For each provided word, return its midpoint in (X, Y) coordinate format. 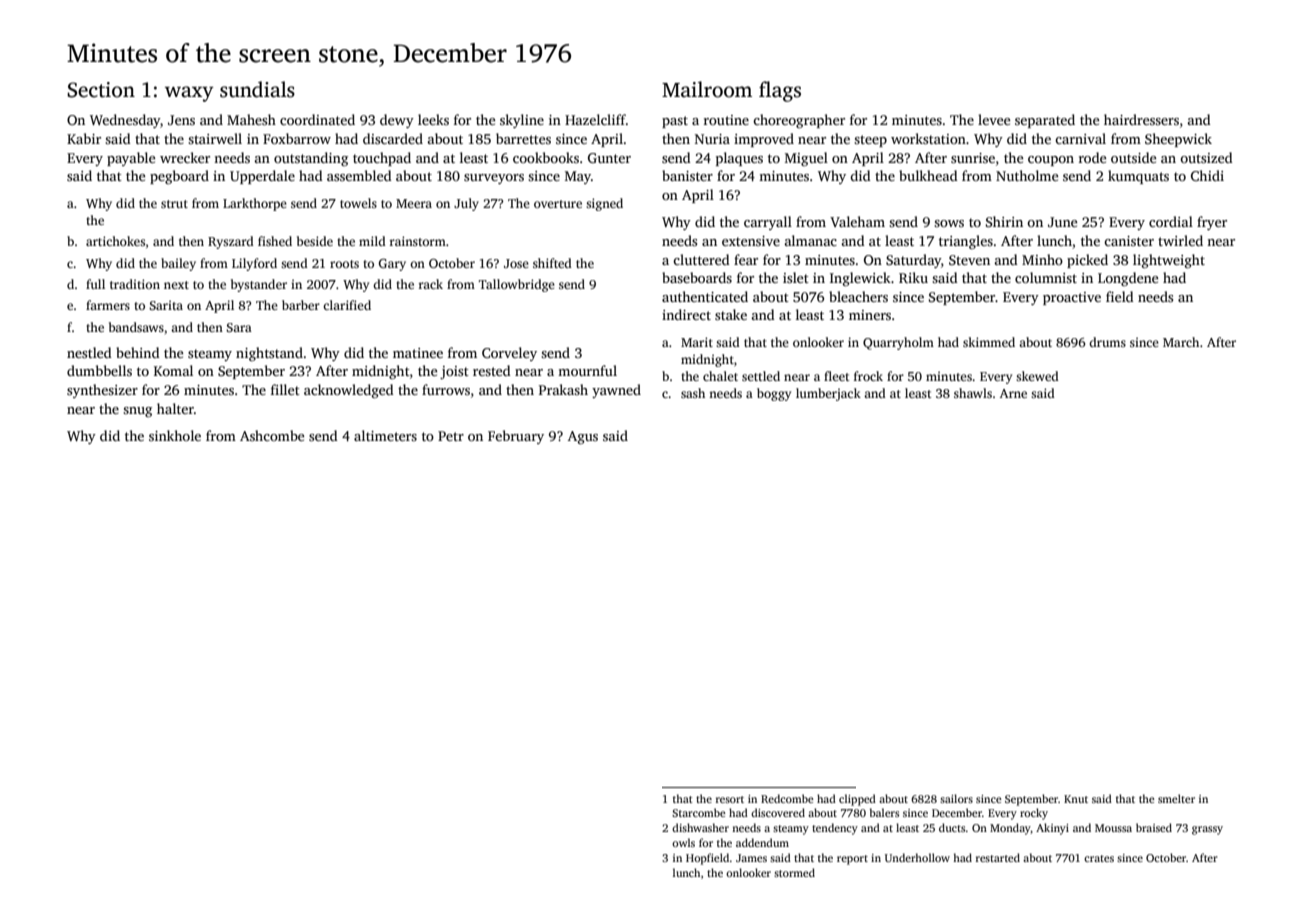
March (1181, 342)
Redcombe (787, 798)
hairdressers (1141, 119)
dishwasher (700, 827)
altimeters (385, 435)
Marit (697, 342)
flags (780, 91)
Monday (1010, 829)
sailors (956, 798)
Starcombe (699, 812)
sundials (257, 89)
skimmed (989, 342)
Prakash (563, 389)
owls (683, 842)
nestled (89, 352)
